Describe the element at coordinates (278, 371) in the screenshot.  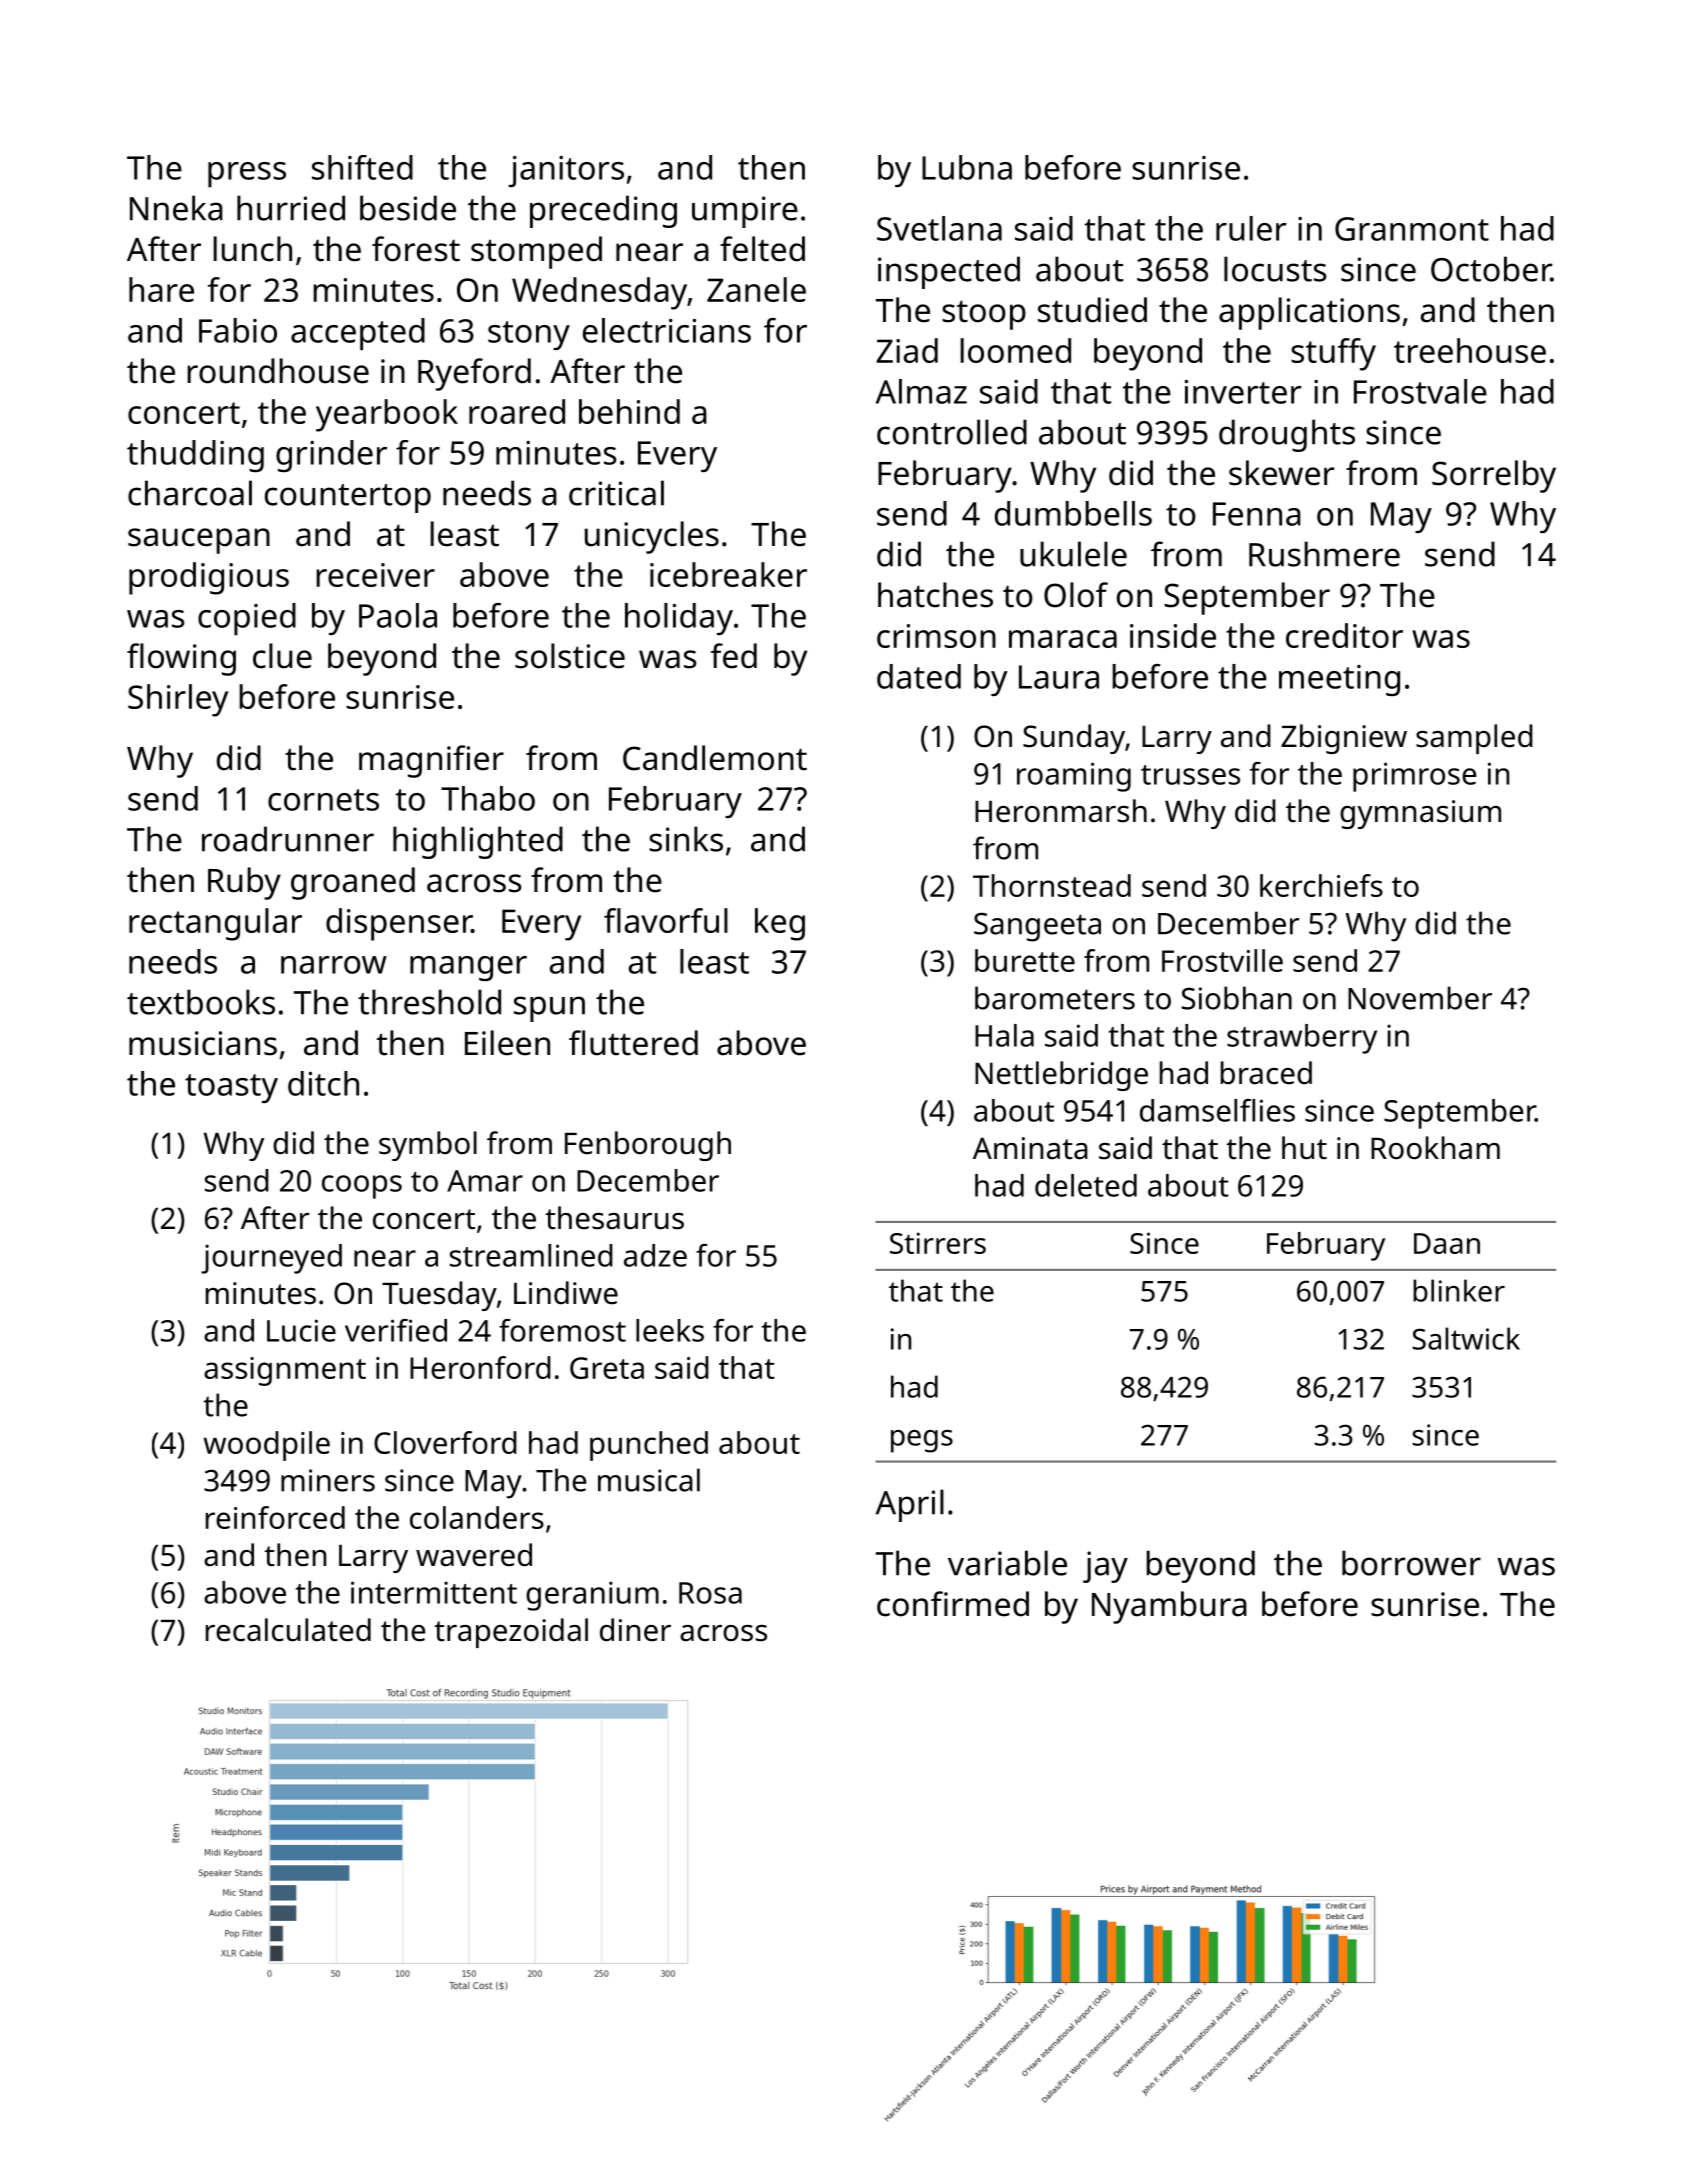
I see `roundhouse` at that location.
